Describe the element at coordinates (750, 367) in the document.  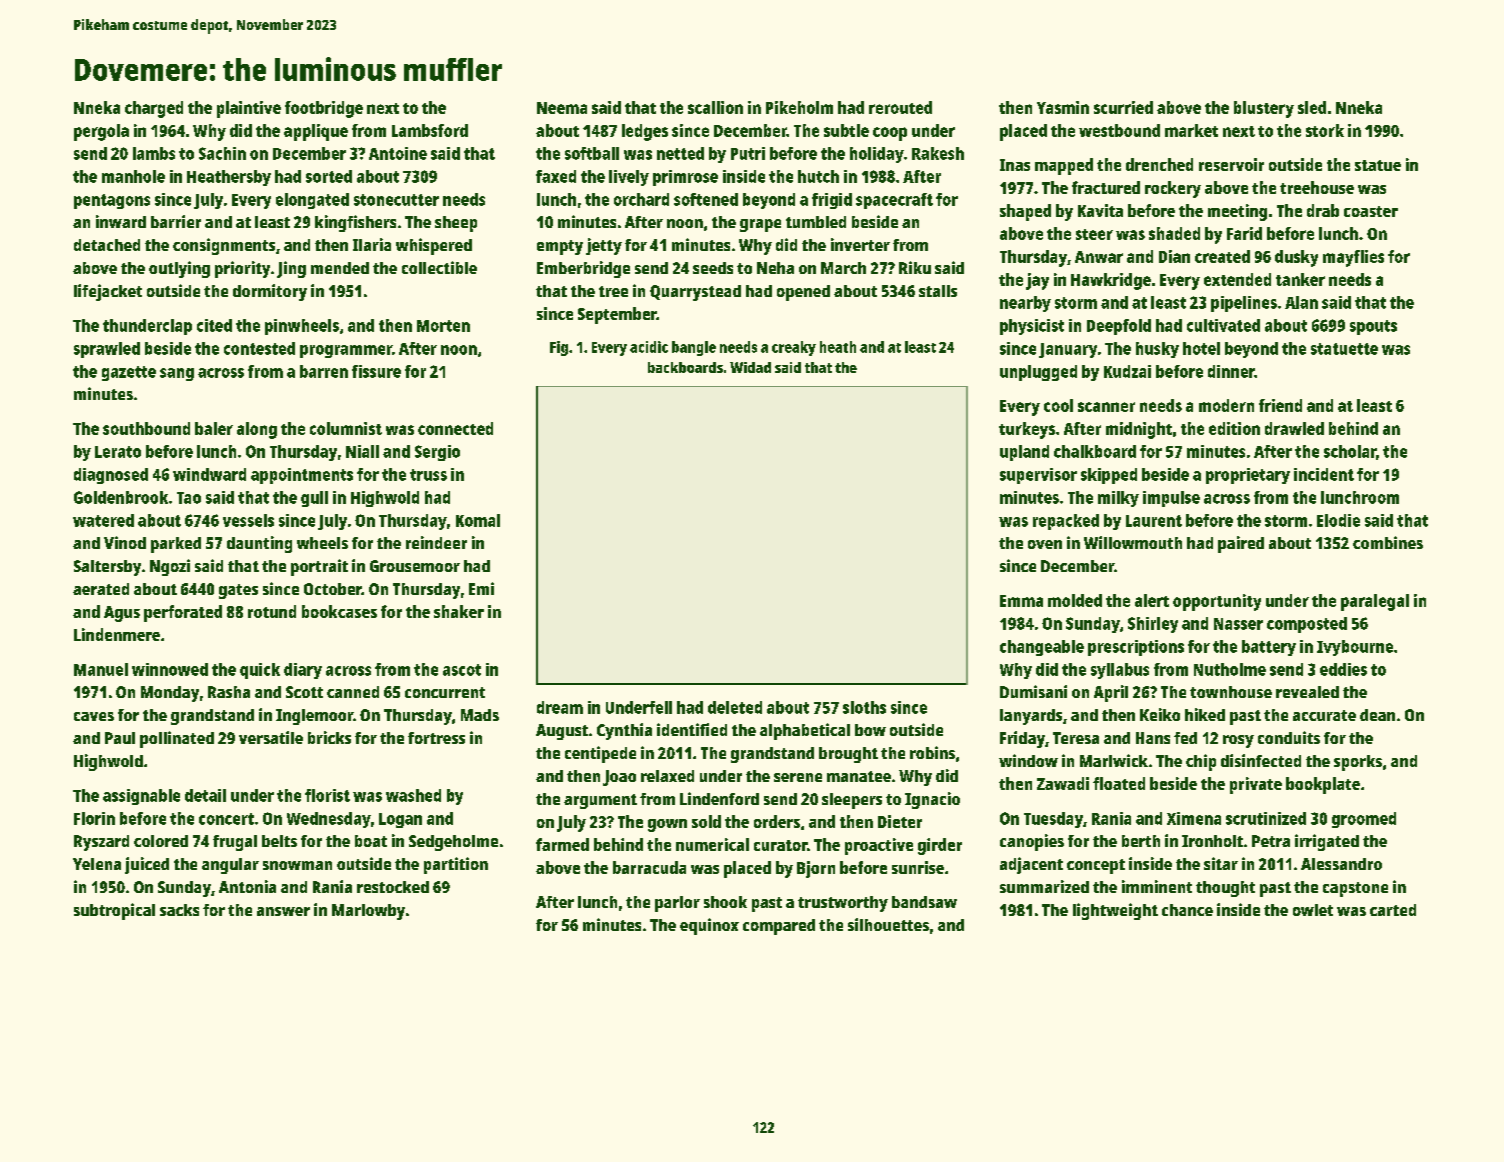
I see `Widad` at that location.
